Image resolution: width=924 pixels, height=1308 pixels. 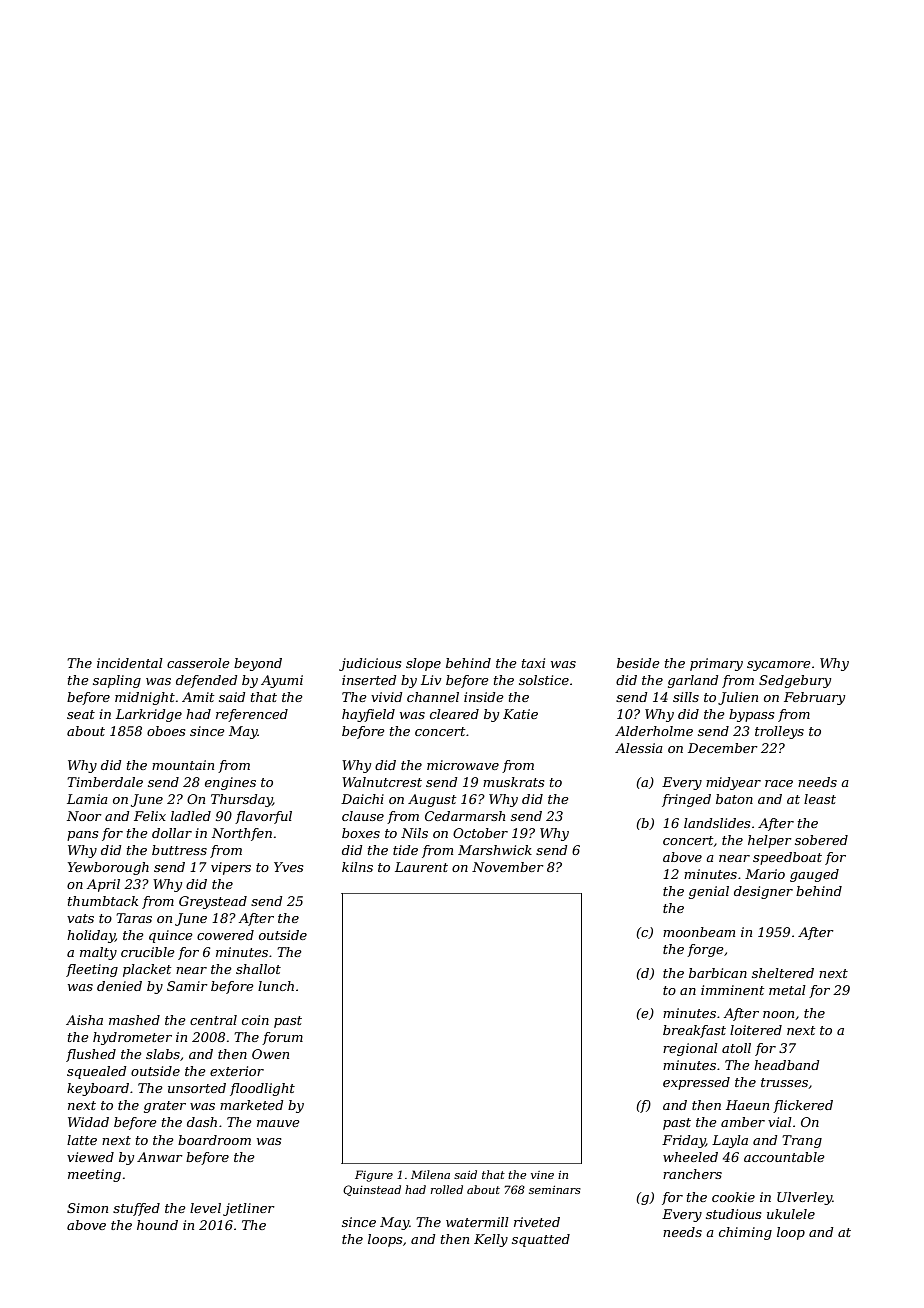 What do you see at coordinates (477, 1222) in the document?
I see `watermill` at bounding box center [477, 1222].
